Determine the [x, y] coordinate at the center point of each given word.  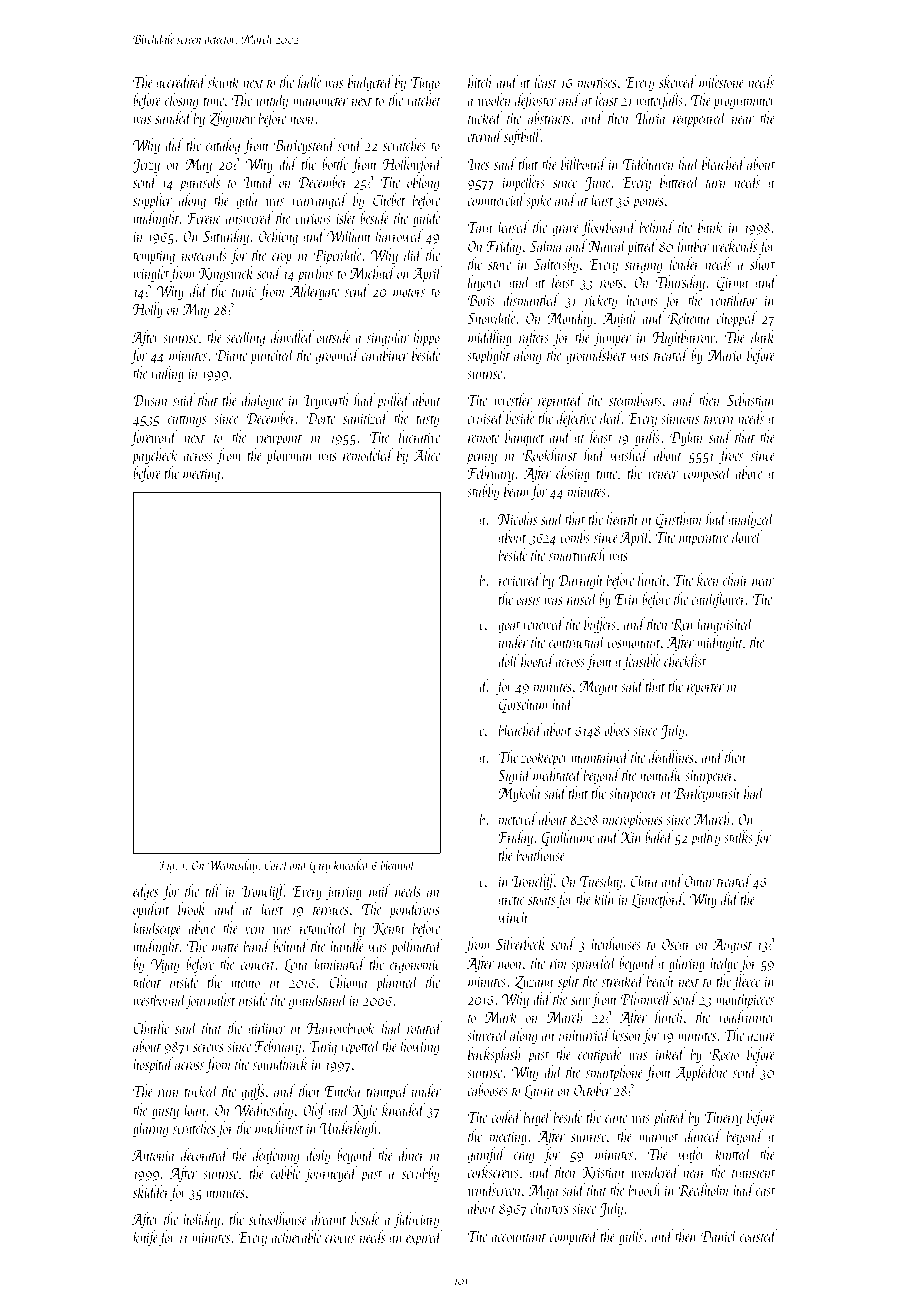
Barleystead [304, 146]
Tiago [425, 84]
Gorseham [523, 705]
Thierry [723, 1118]
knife [145, 1238]
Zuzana [534, 982]
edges [145, 892]
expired [424, 1238]
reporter [705, 690]
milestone [721, 81]
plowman [289, 456]
